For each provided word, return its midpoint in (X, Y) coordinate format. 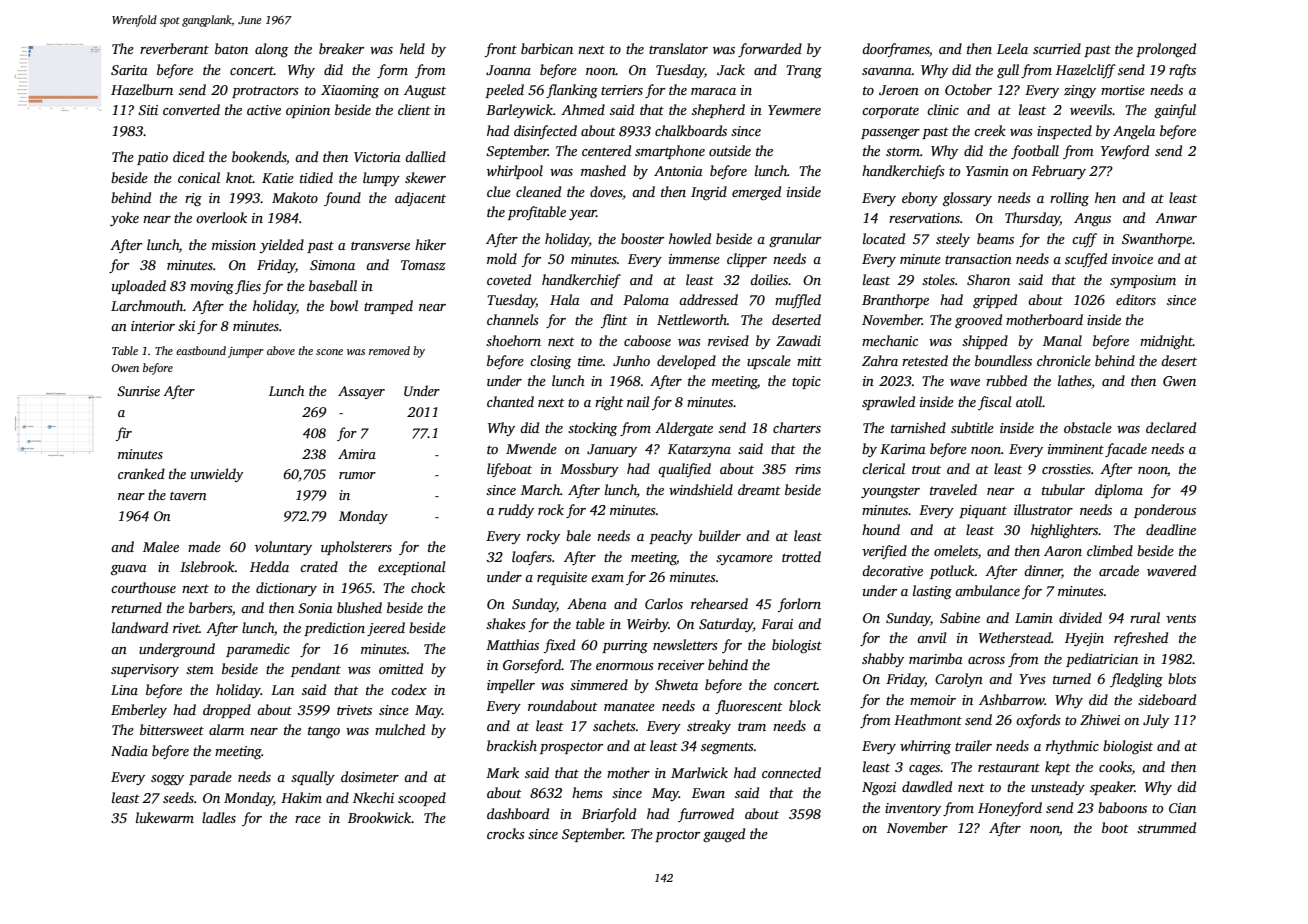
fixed (559, 646)
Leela (1012, 48)
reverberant (174, 48)
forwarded (770, 50)
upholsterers (356, 548)
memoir (933, 700)
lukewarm (165, 817)
